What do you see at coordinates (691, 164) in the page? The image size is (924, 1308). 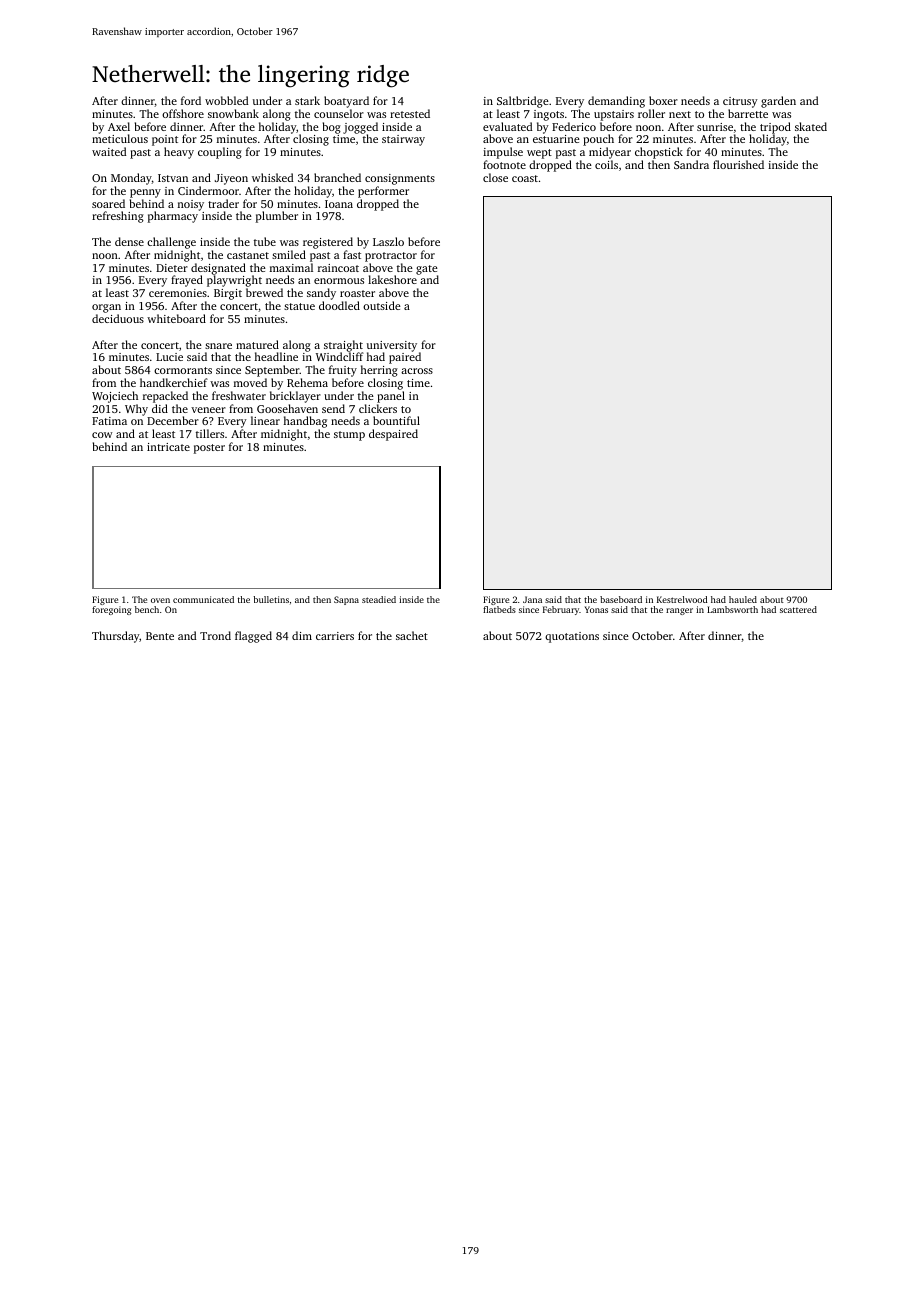 I see `Sandra` at bounding box center [691, 164].
